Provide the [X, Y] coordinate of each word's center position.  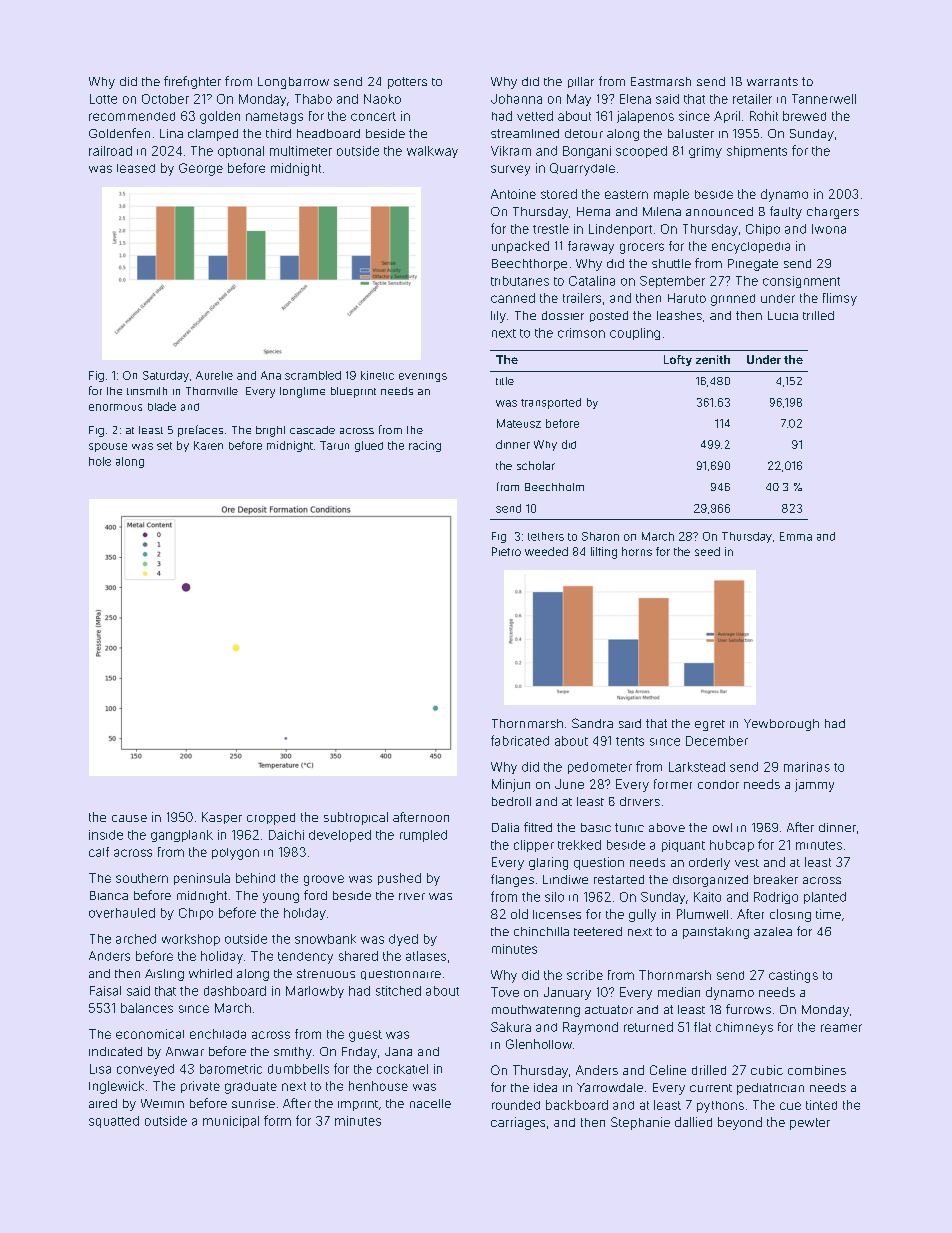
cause [129, 818]
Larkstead [697, 767]
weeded [546, 551]
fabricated [520, 740]
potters [407, 83]
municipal [231, 1122]
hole [100, 461]
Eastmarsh [661, 81]
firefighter [192, 82]
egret [710, 725]
